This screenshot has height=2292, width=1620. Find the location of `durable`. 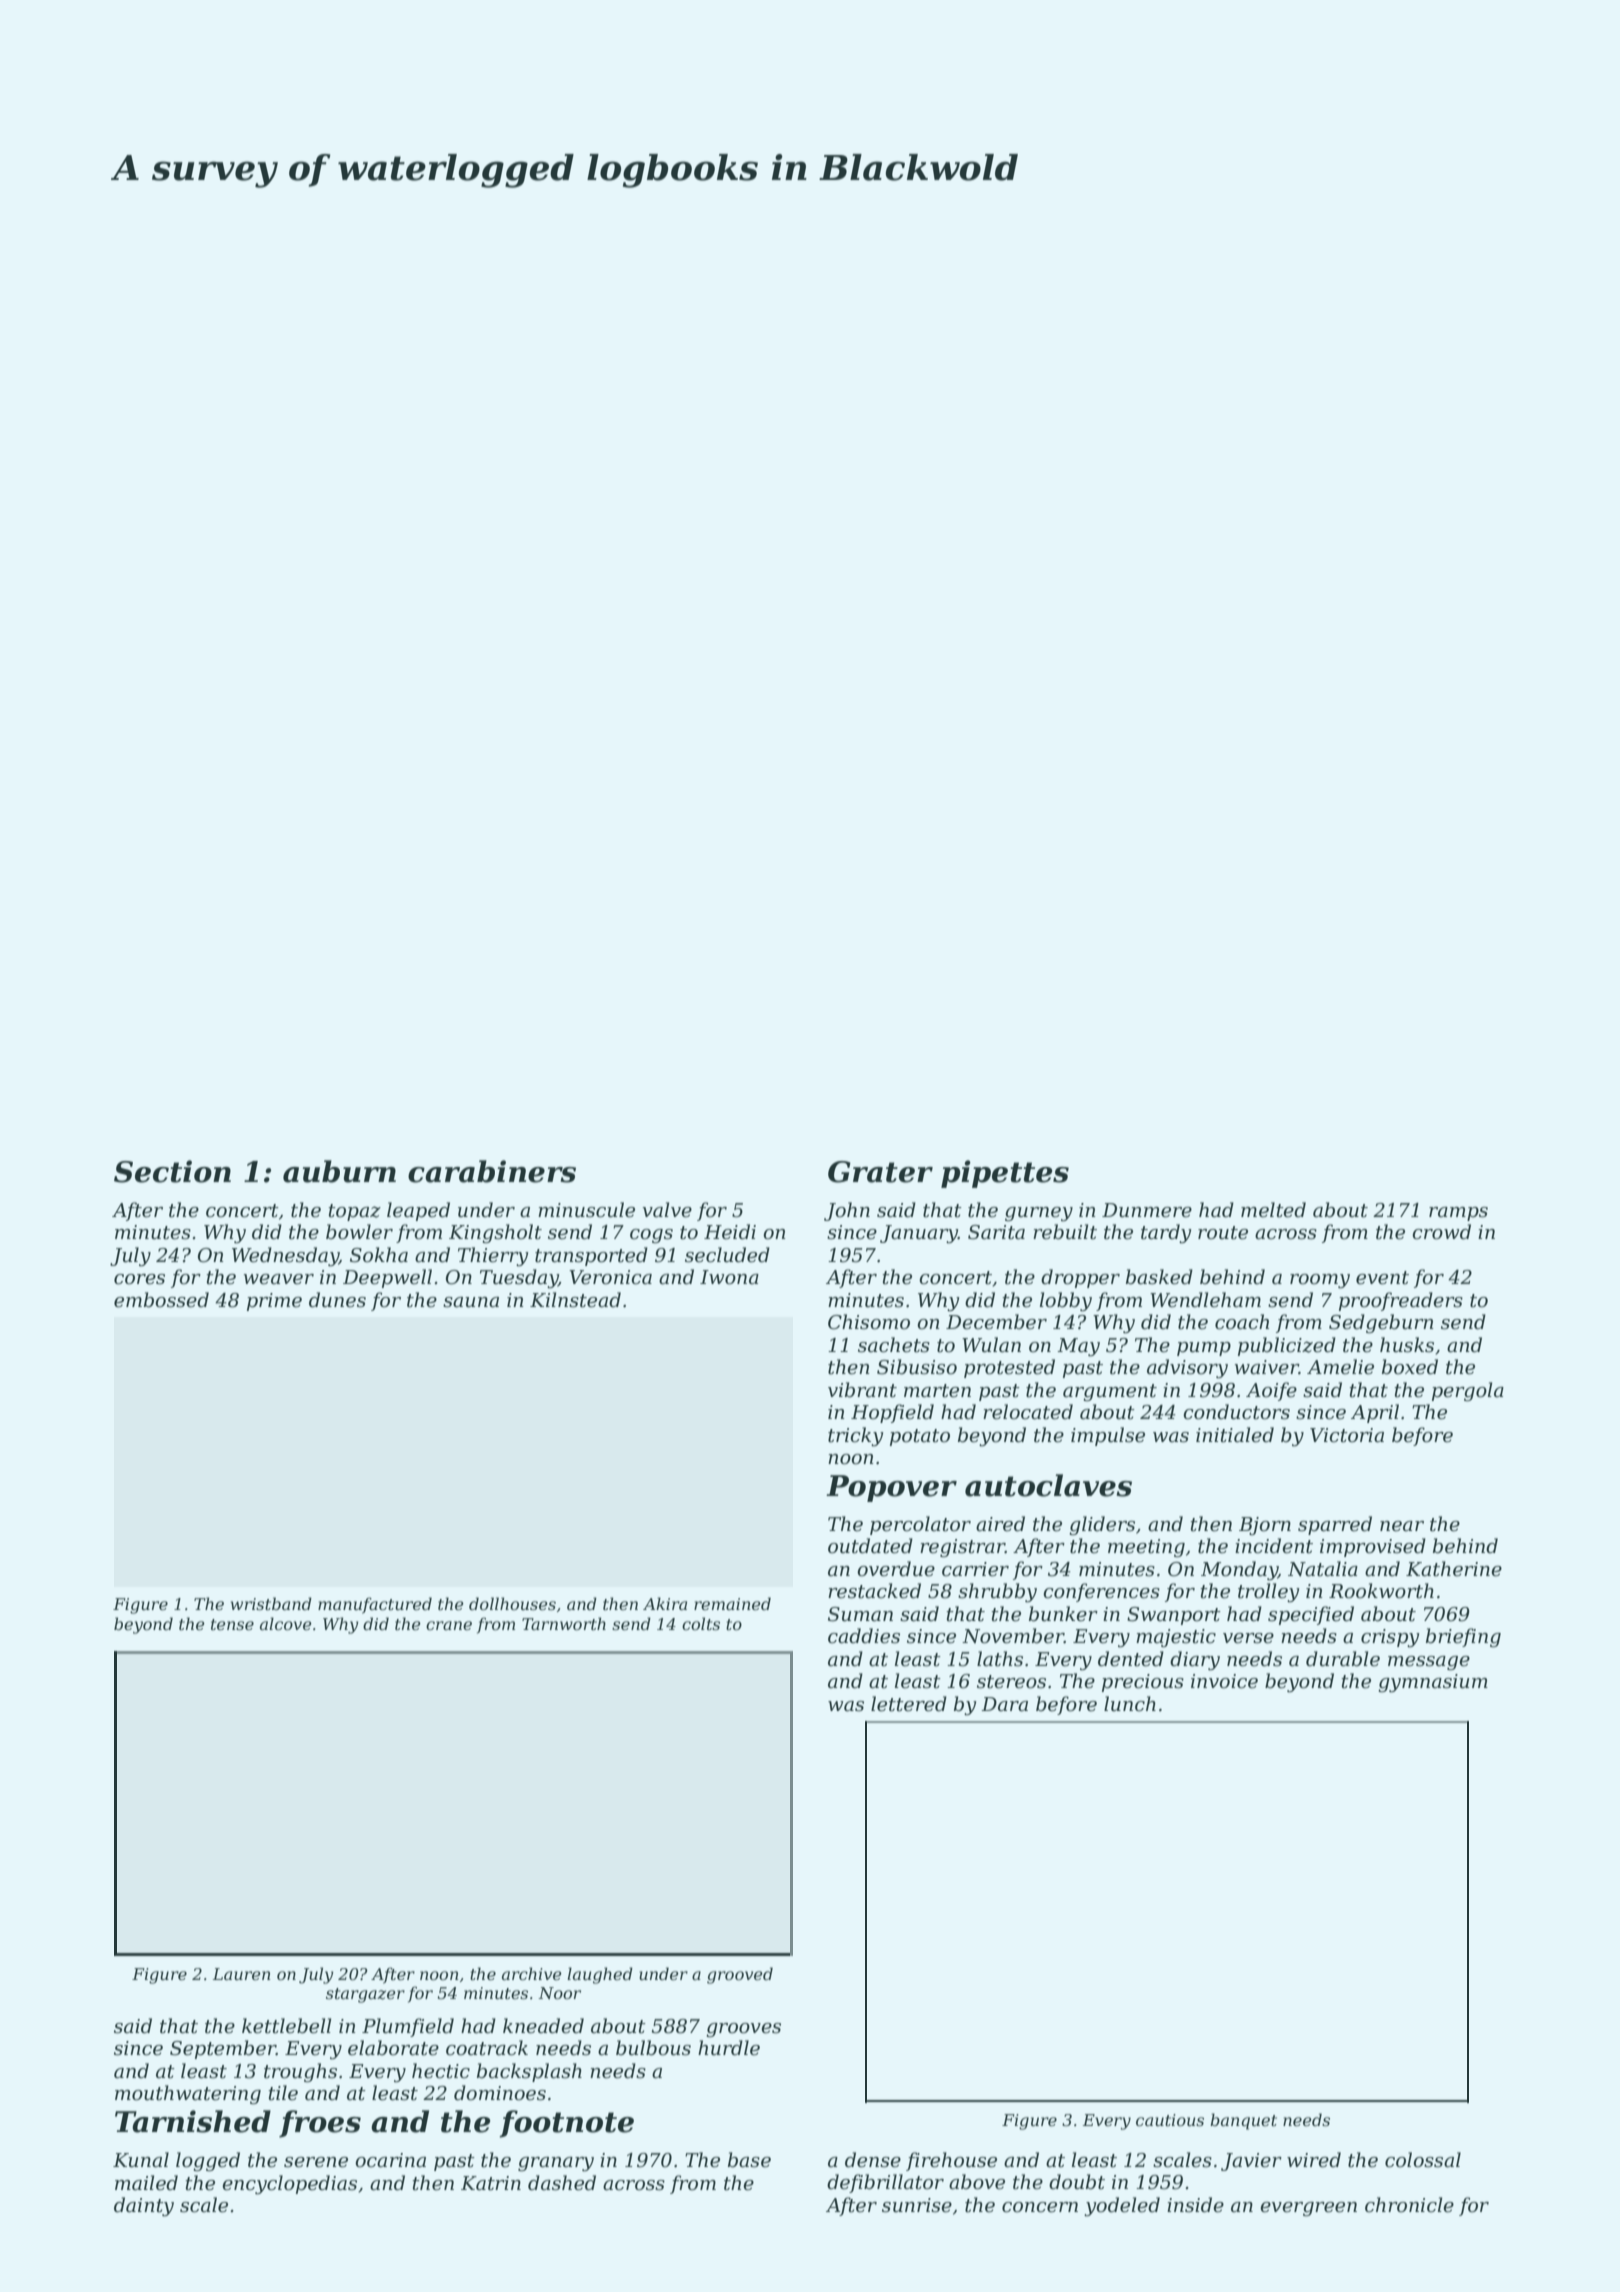

durable is located at coordinates (1343, 1659).
